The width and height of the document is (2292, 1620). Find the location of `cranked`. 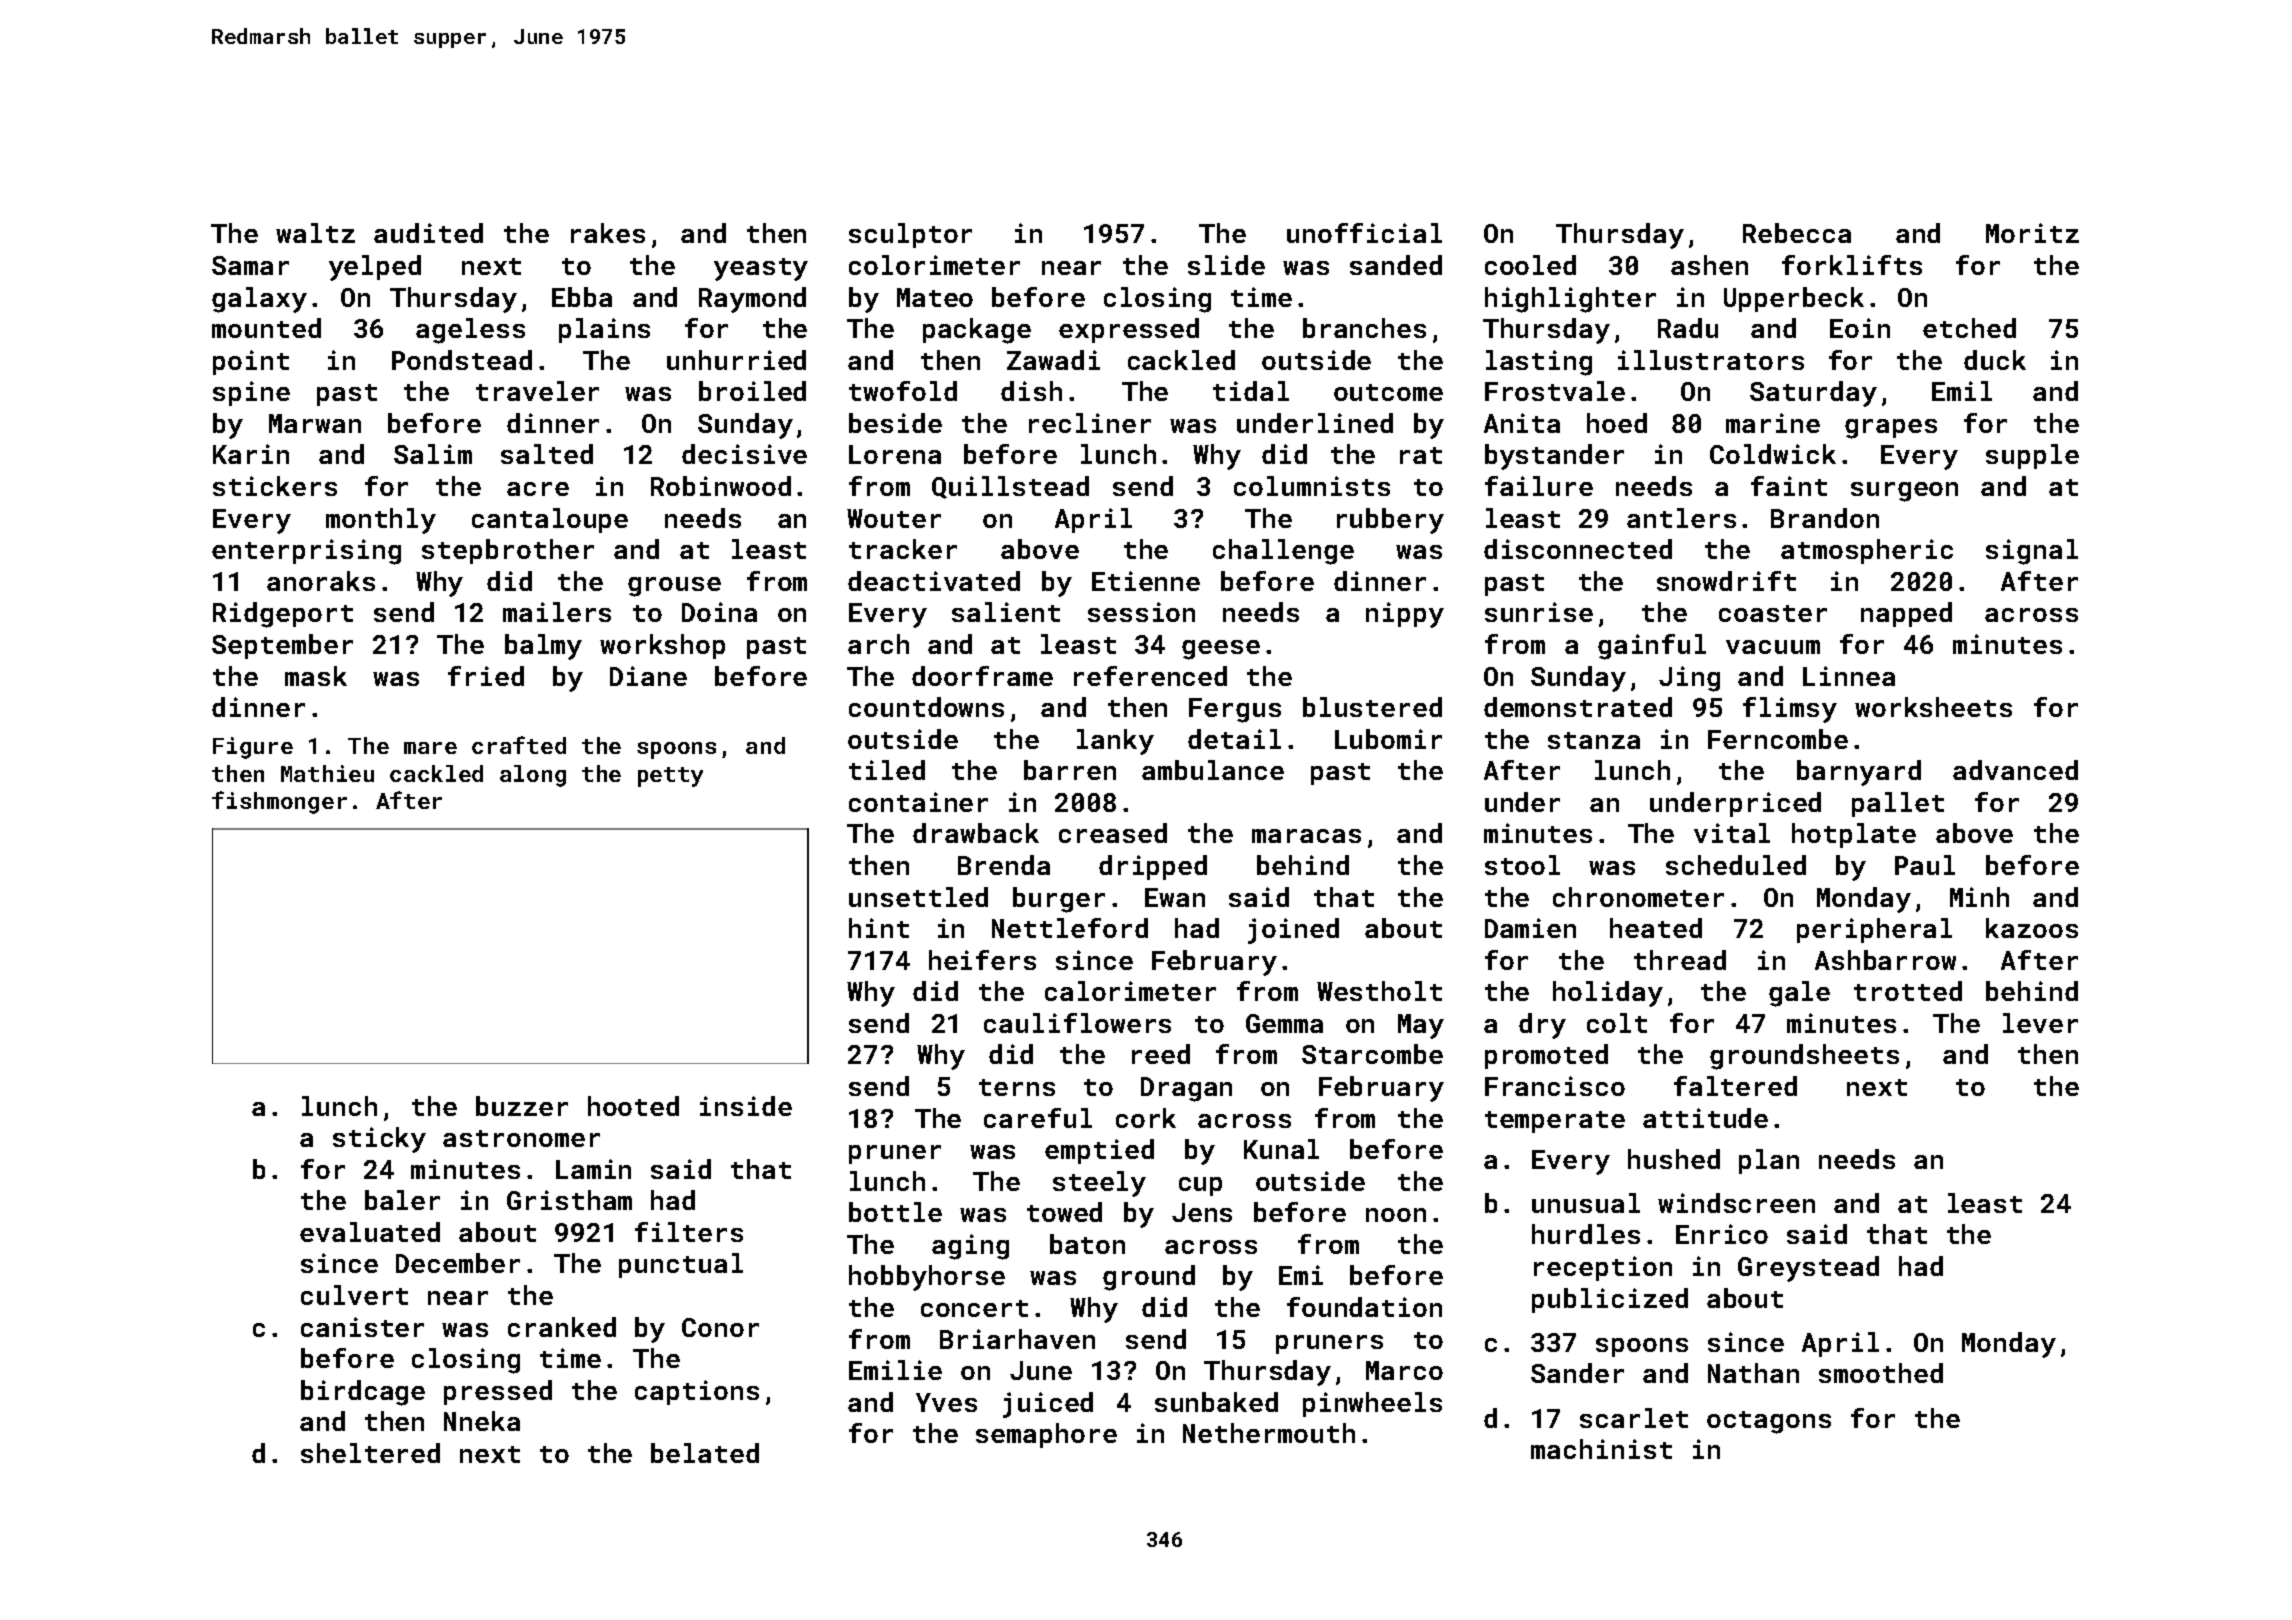

cranked is located at coordinates (562, 1327).
